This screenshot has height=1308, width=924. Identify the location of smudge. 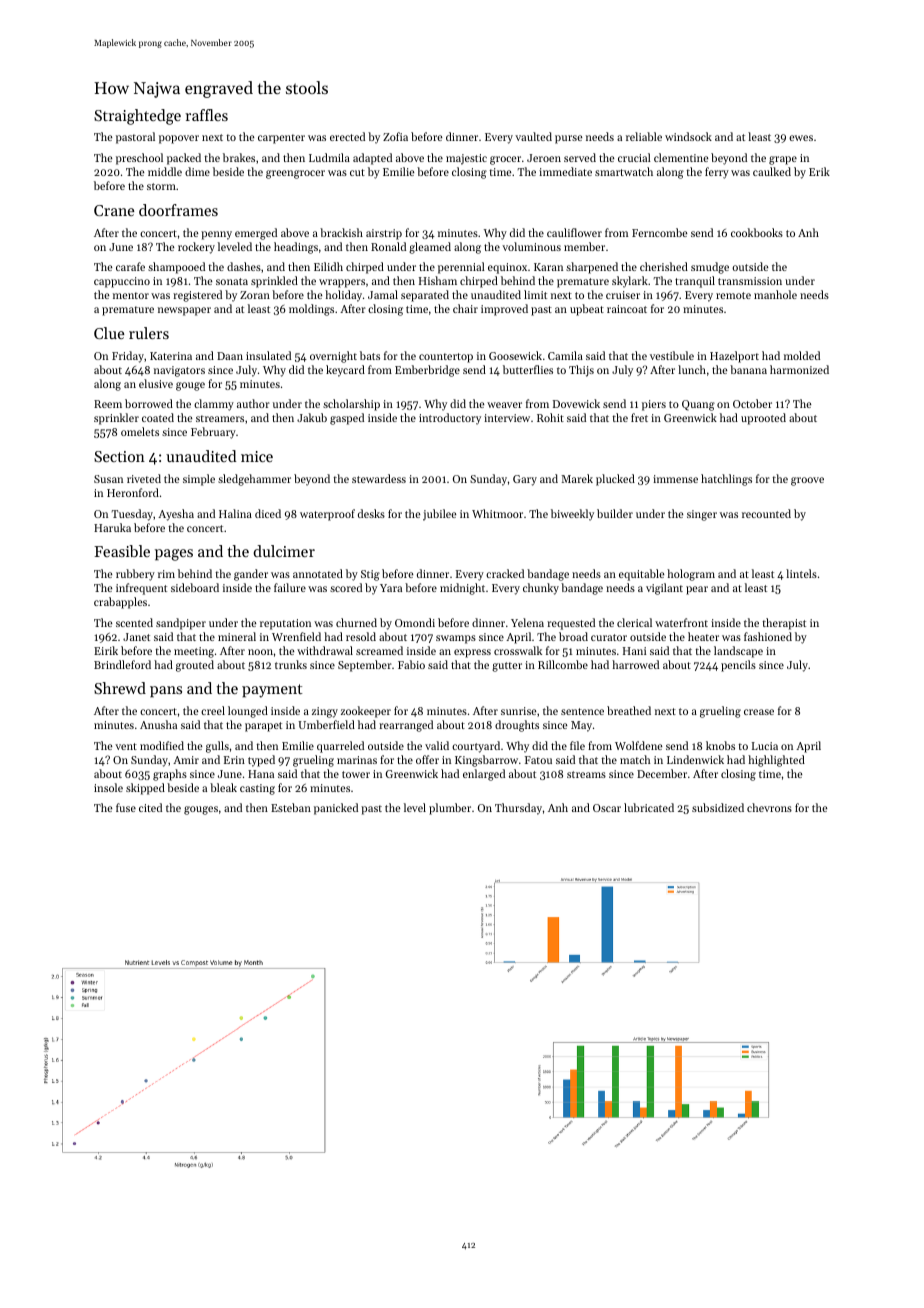
(710, 268).
